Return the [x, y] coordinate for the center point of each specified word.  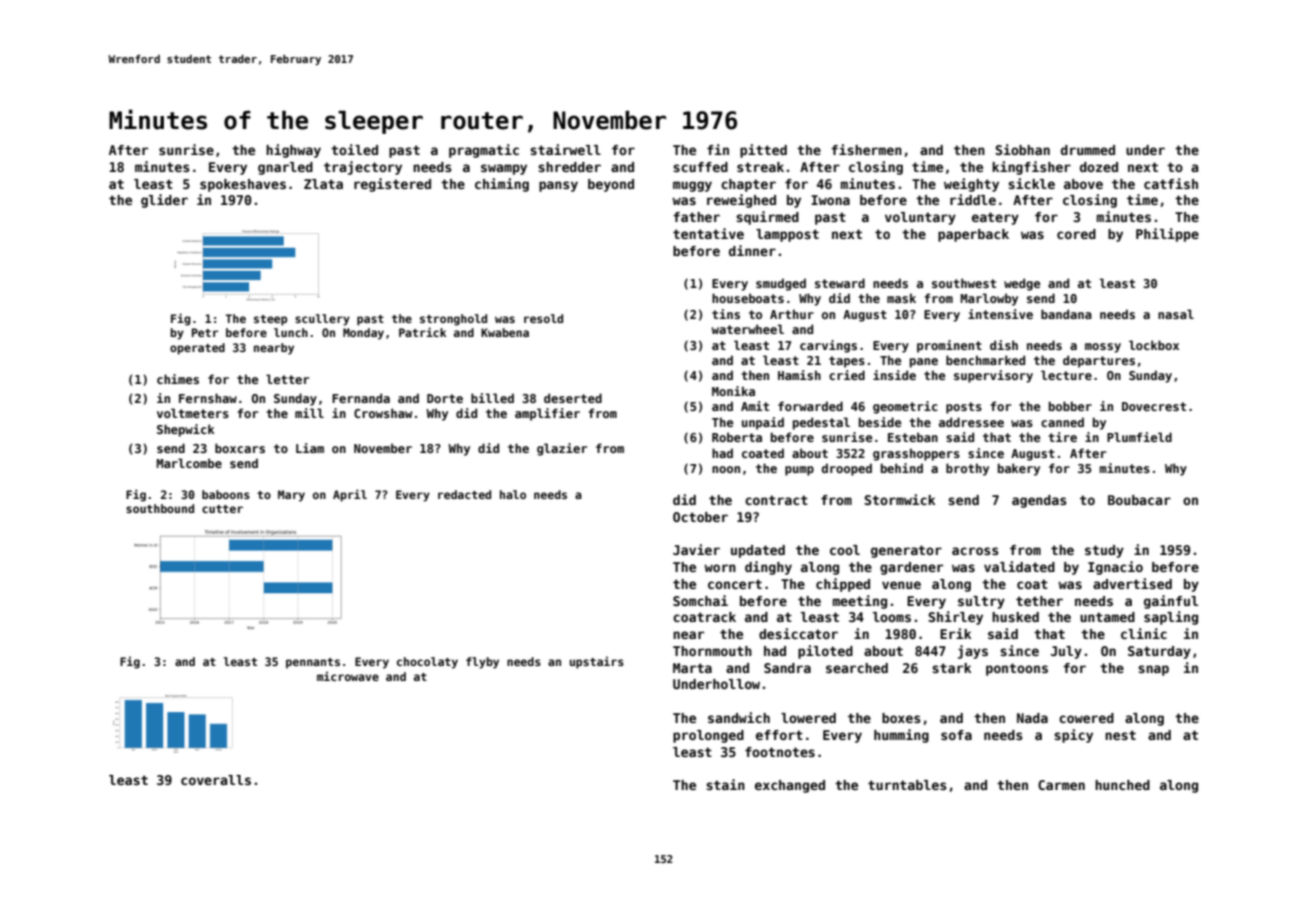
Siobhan [1023, 149]
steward [840, 283]
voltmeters [193, 413]
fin [718, 149]
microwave [348, 676]
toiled [354, 149]
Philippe [1167, 235]
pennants [313, 663]
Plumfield [1139, 437]
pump [799, 471]
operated [197, 349]
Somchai [700, 600]
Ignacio [1115, 568]
